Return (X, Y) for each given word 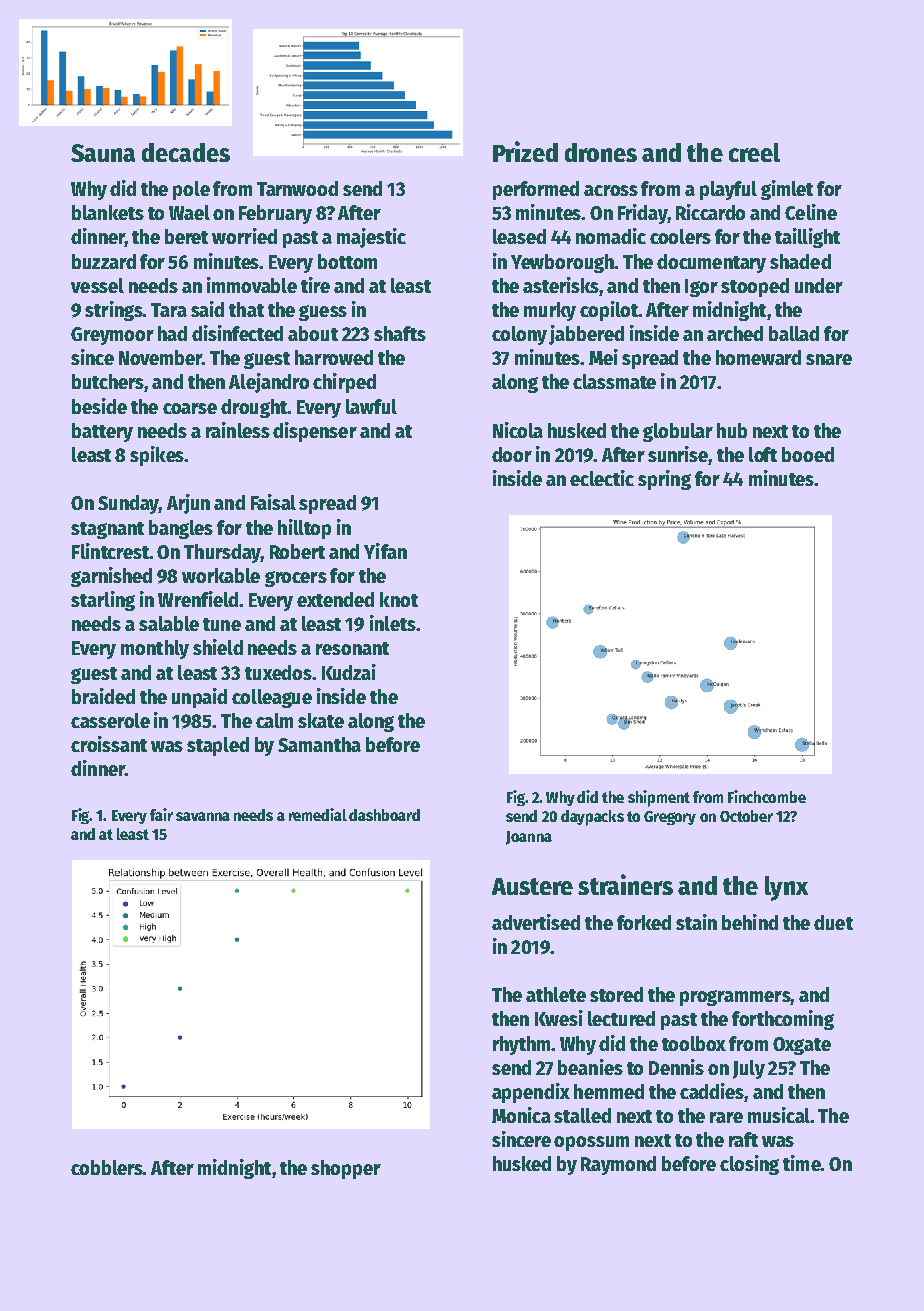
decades (186, 152)
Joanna (529, 838)
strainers (625, 884)
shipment (659, 798)
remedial (318, 814)
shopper (346, 1169)
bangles (181, 529)
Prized (525, 151)
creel (754, 152)
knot (399, 599)
